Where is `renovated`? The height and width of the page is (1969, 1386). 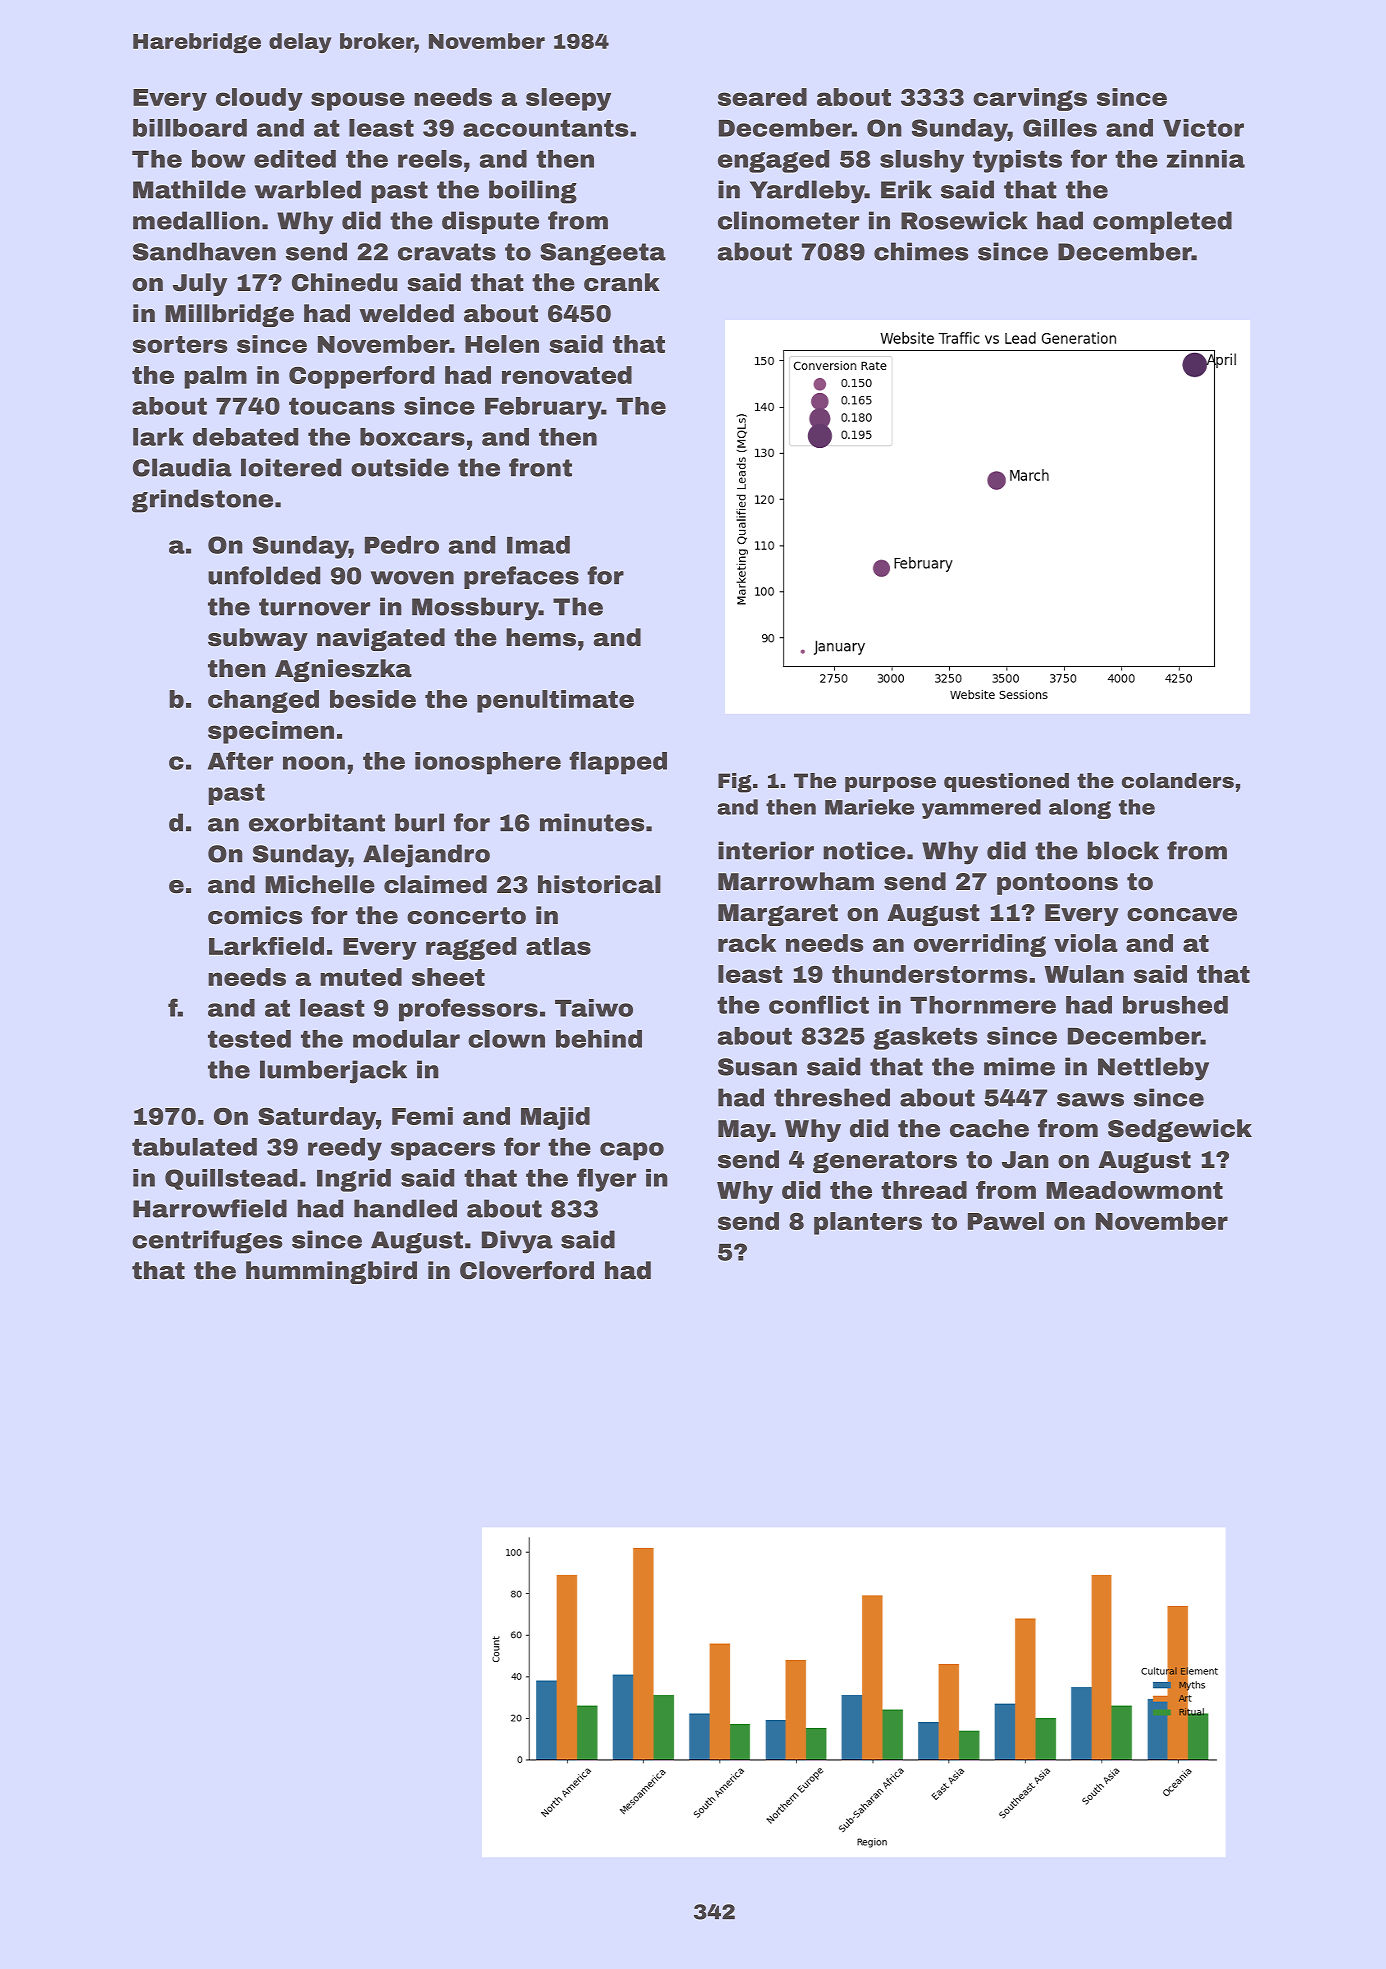 renovated is located at coordinates (567, 375).
